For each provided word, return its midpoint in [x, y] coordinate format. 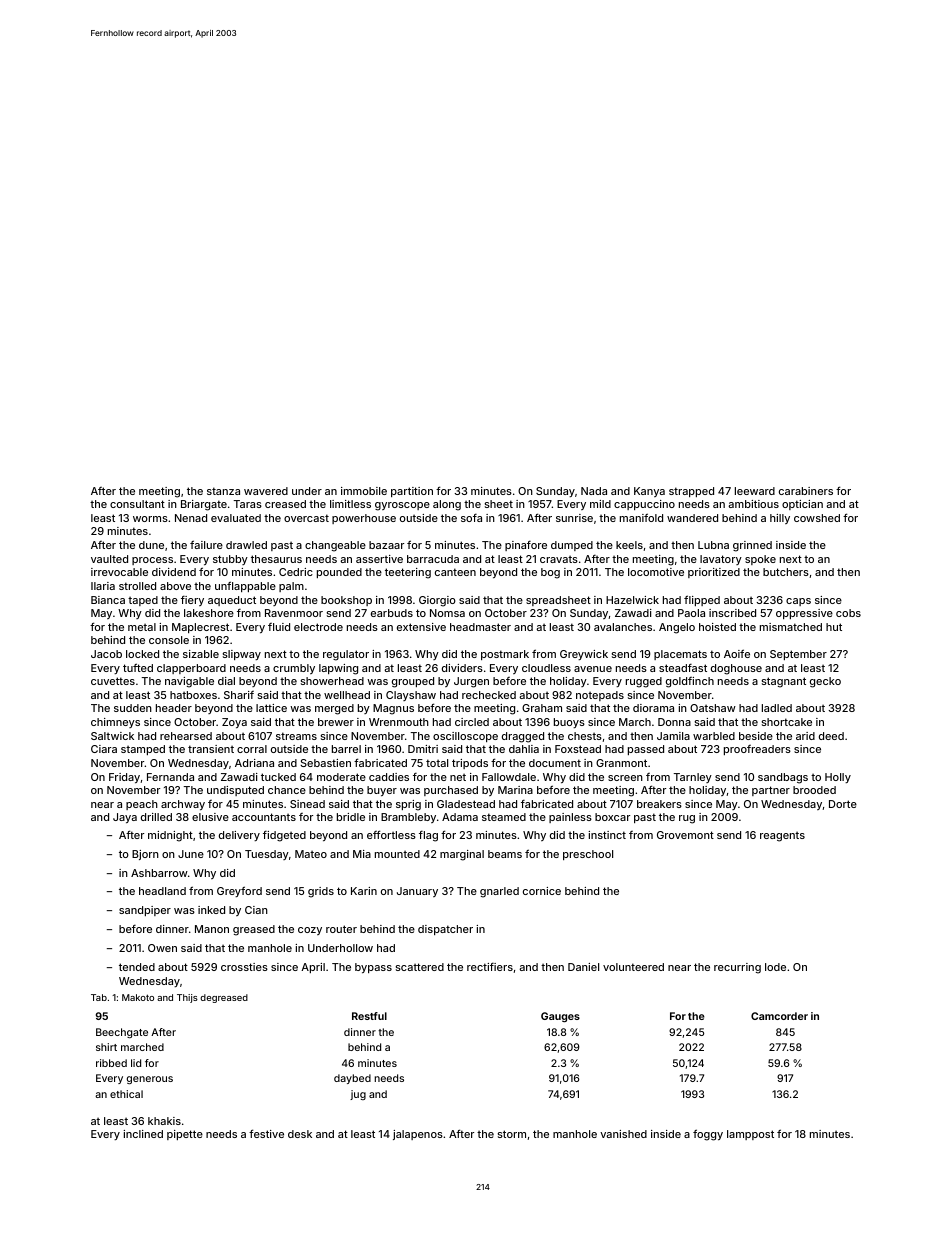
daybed [352, 1079]
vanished [623, 1134]
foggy [708, 1135]
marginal [462, 855]
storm [511, 1134]
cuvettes [113, 681]
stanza [223, 491]
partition [412, 492]
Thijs [187, 998]
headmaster [480, 627]
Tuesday [267, 855]
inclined [143, 1134]
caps [798, 602]
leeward [755, 491]
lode [775, 967]
